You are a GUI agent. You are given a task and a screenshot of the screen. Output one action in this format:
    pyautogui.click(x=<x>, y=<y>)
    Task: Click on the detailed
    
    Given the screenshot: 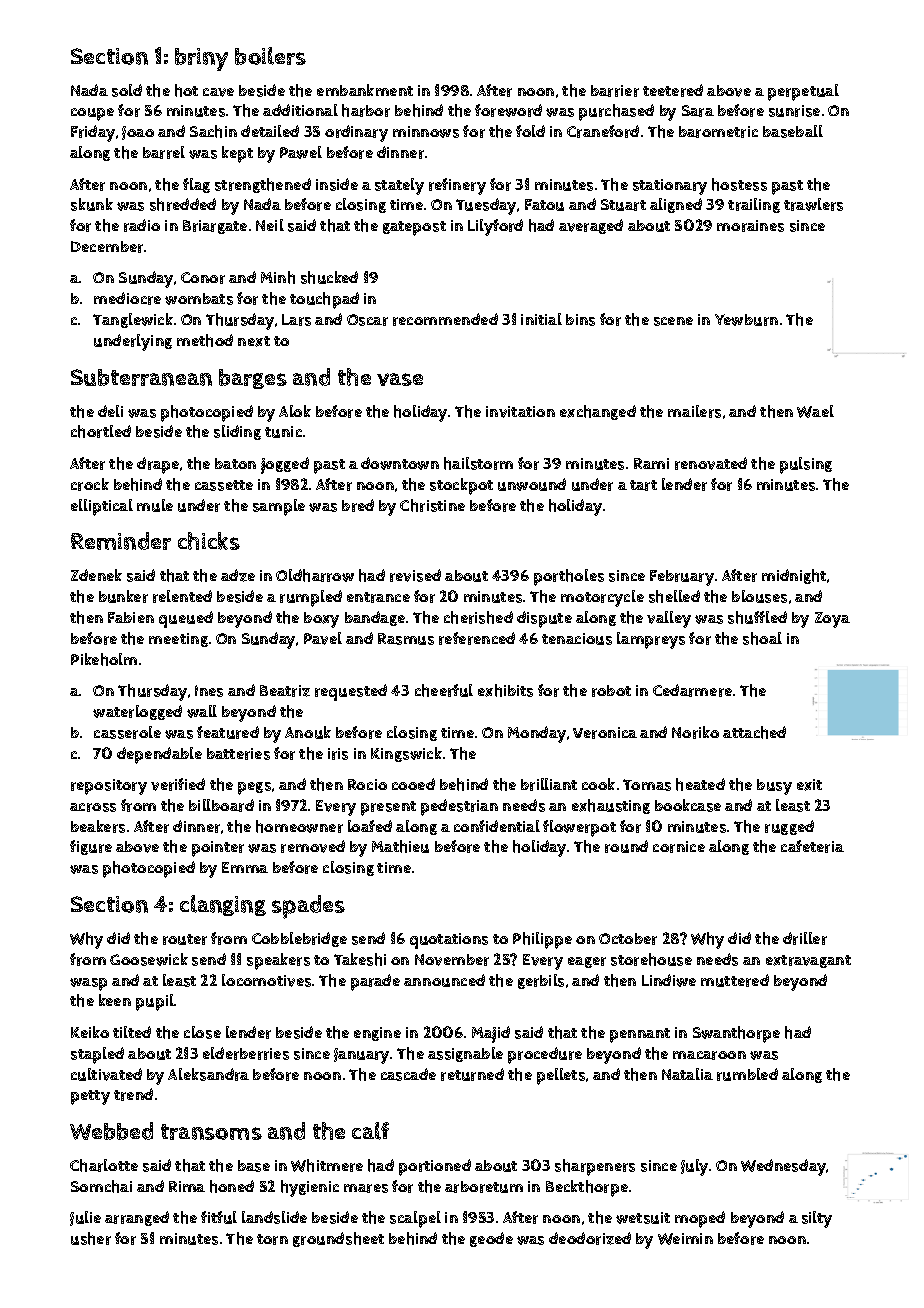 What is the action you would take?
    pyautogui.click(x=270, y=131)
